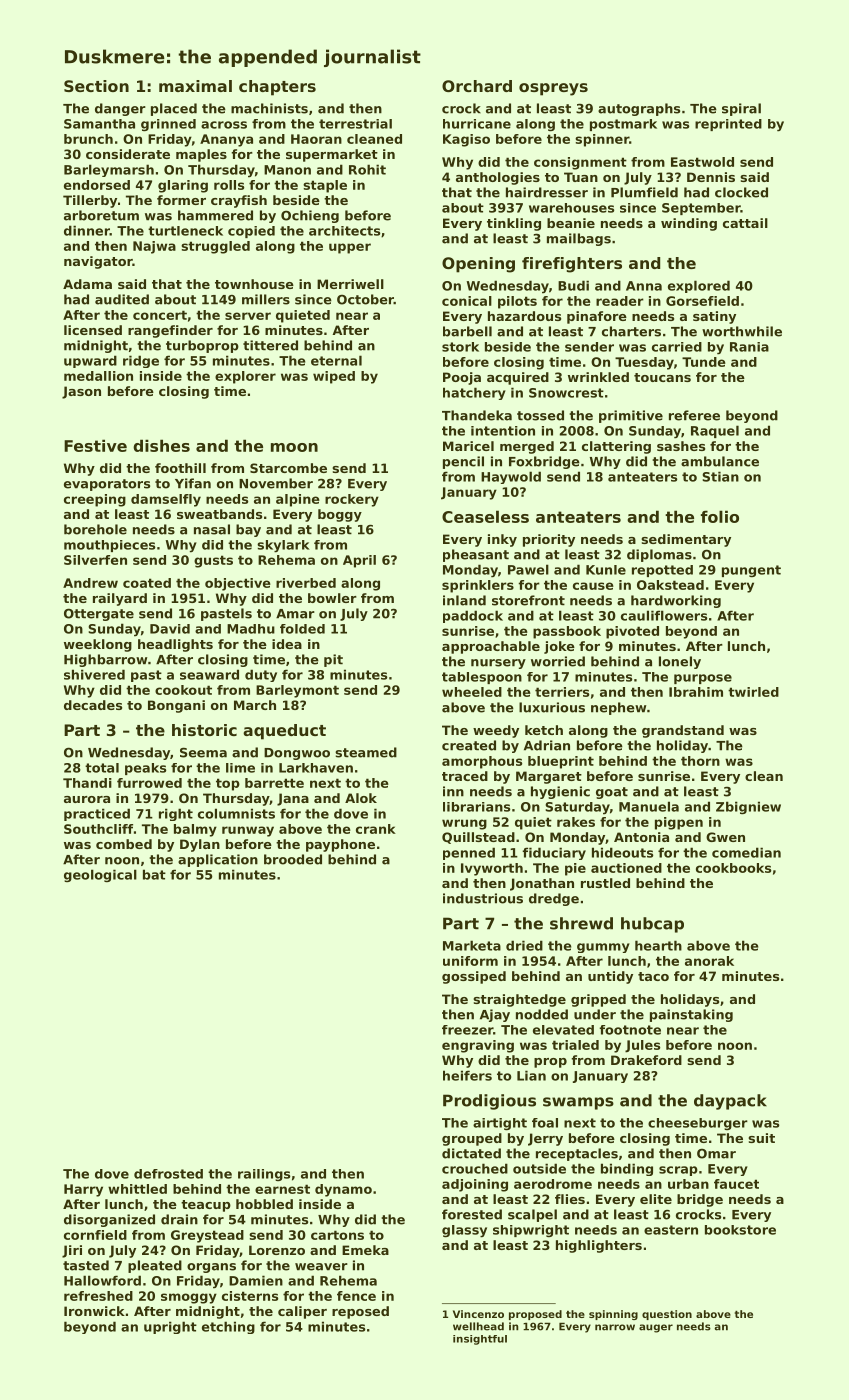  What do you see at coordinates (709, 961) in the screenshot?
I see `anorak` at bounding box center [709, 961].
